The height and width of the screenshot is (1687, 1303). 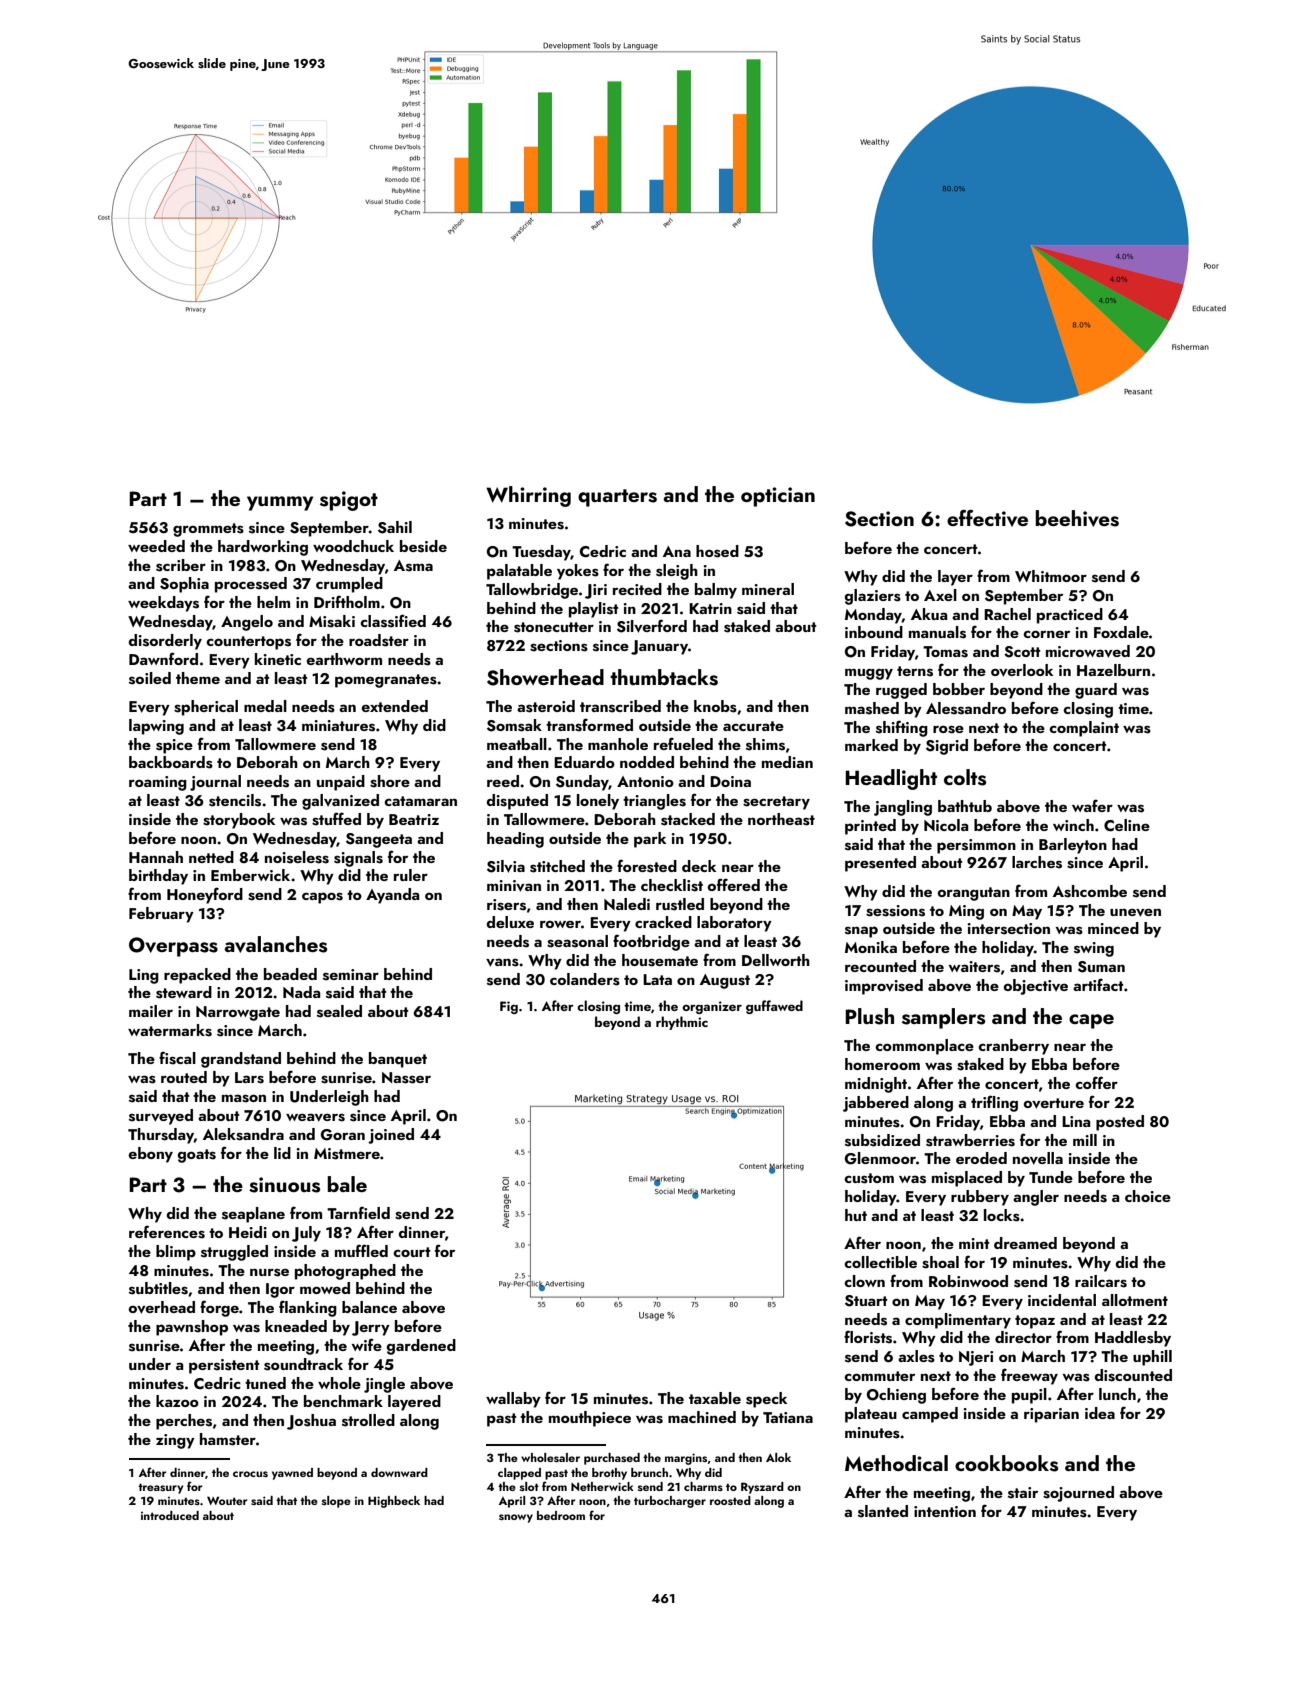 What do you see at coordinates (394, 706) in the screenshot?
I see `extended` at bounding box center [394, 706].
